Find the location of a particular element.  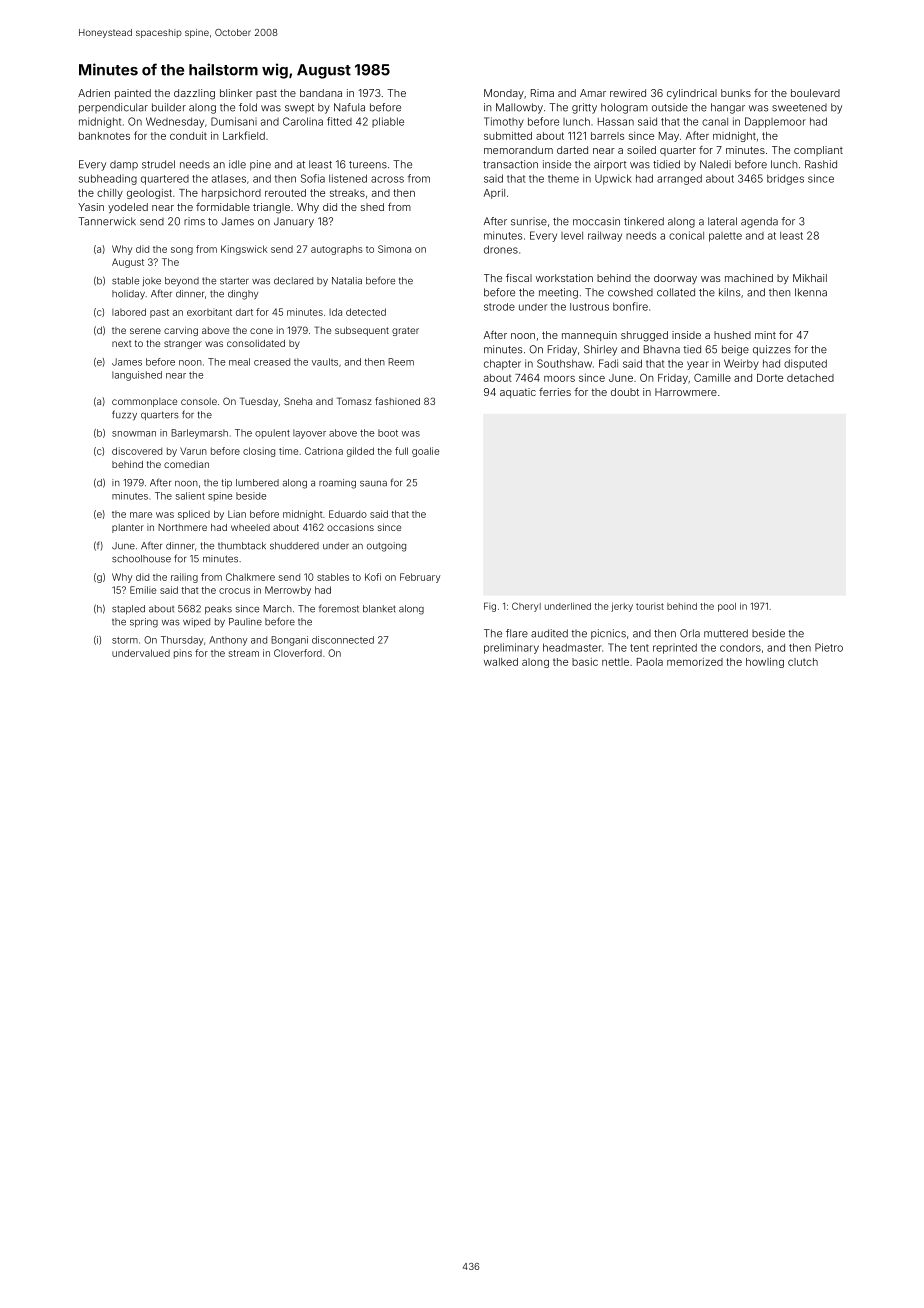

Nafula is located at coordinates (349, 107).
